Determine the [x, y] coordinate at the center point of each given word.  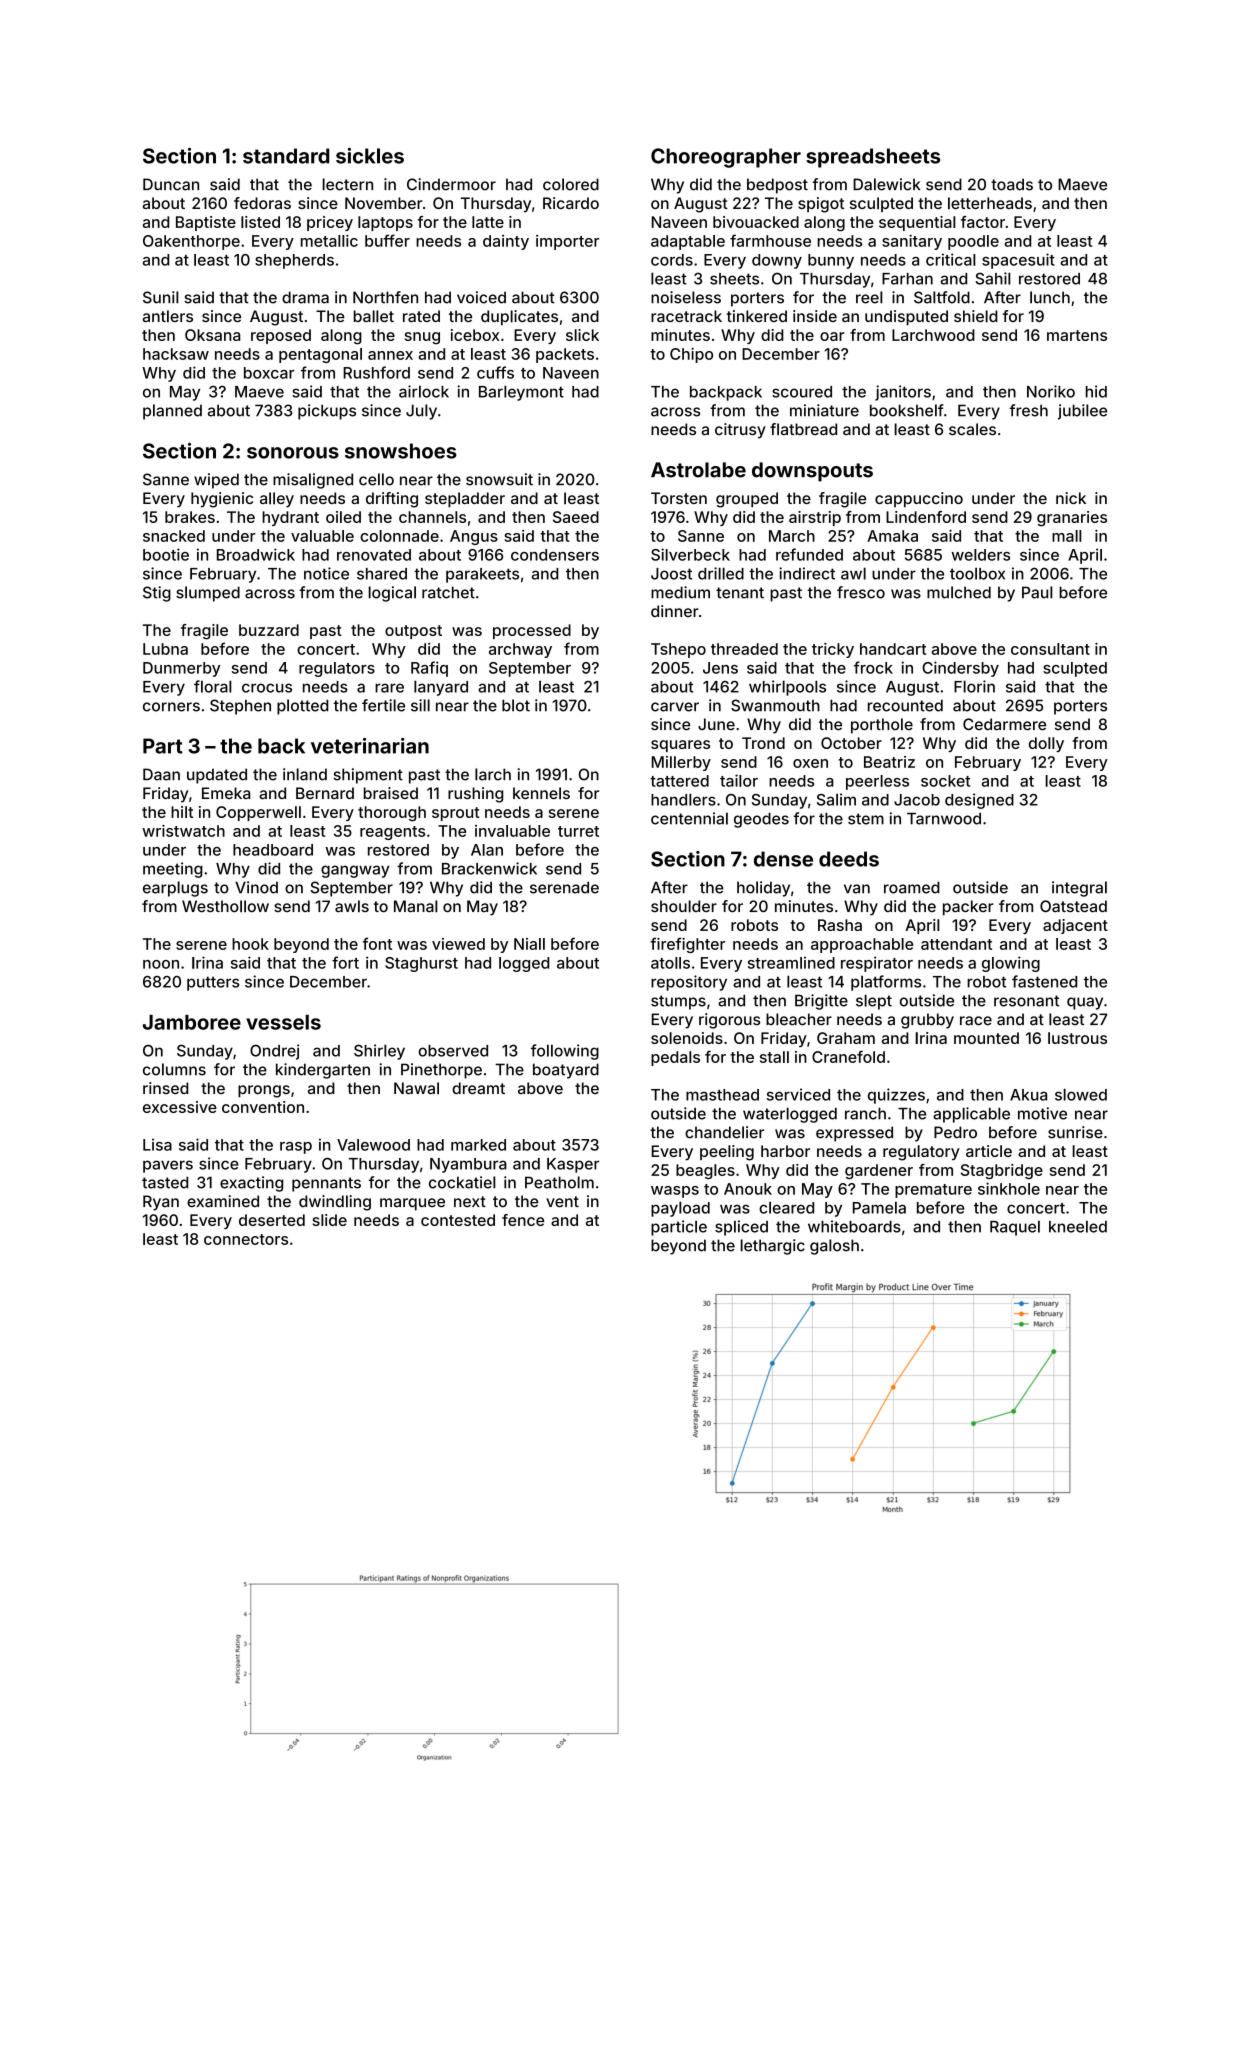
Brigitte [821, 1002]
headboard [273, 850]
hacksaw [176, 354]
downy [777, 261]
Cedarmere [1004, 724]
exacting [251, 1184]
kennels [541, 793]
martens [1077, 335]
